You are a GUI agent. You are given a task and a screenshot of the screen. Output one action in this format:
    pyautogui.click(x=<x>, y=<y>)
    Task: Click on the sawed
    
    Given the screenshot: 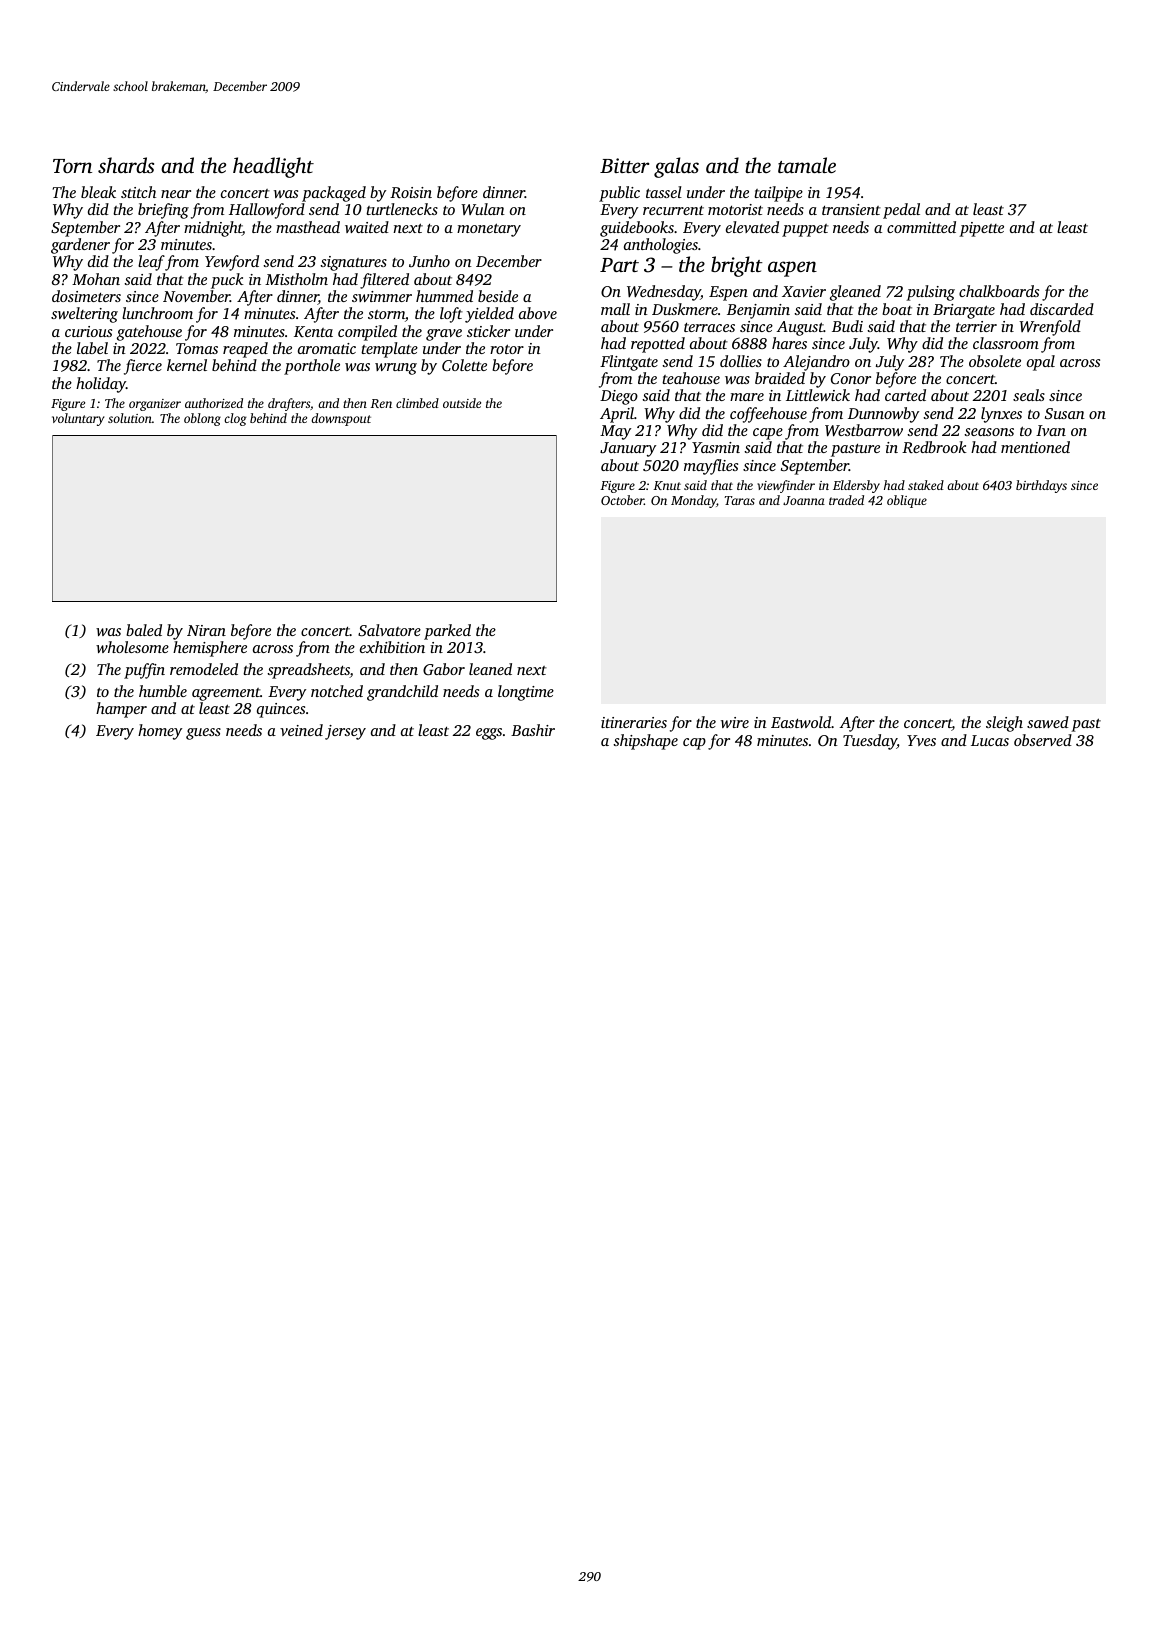 What is the action you would take?
    pyautogui.click(x=1048, y=722)
